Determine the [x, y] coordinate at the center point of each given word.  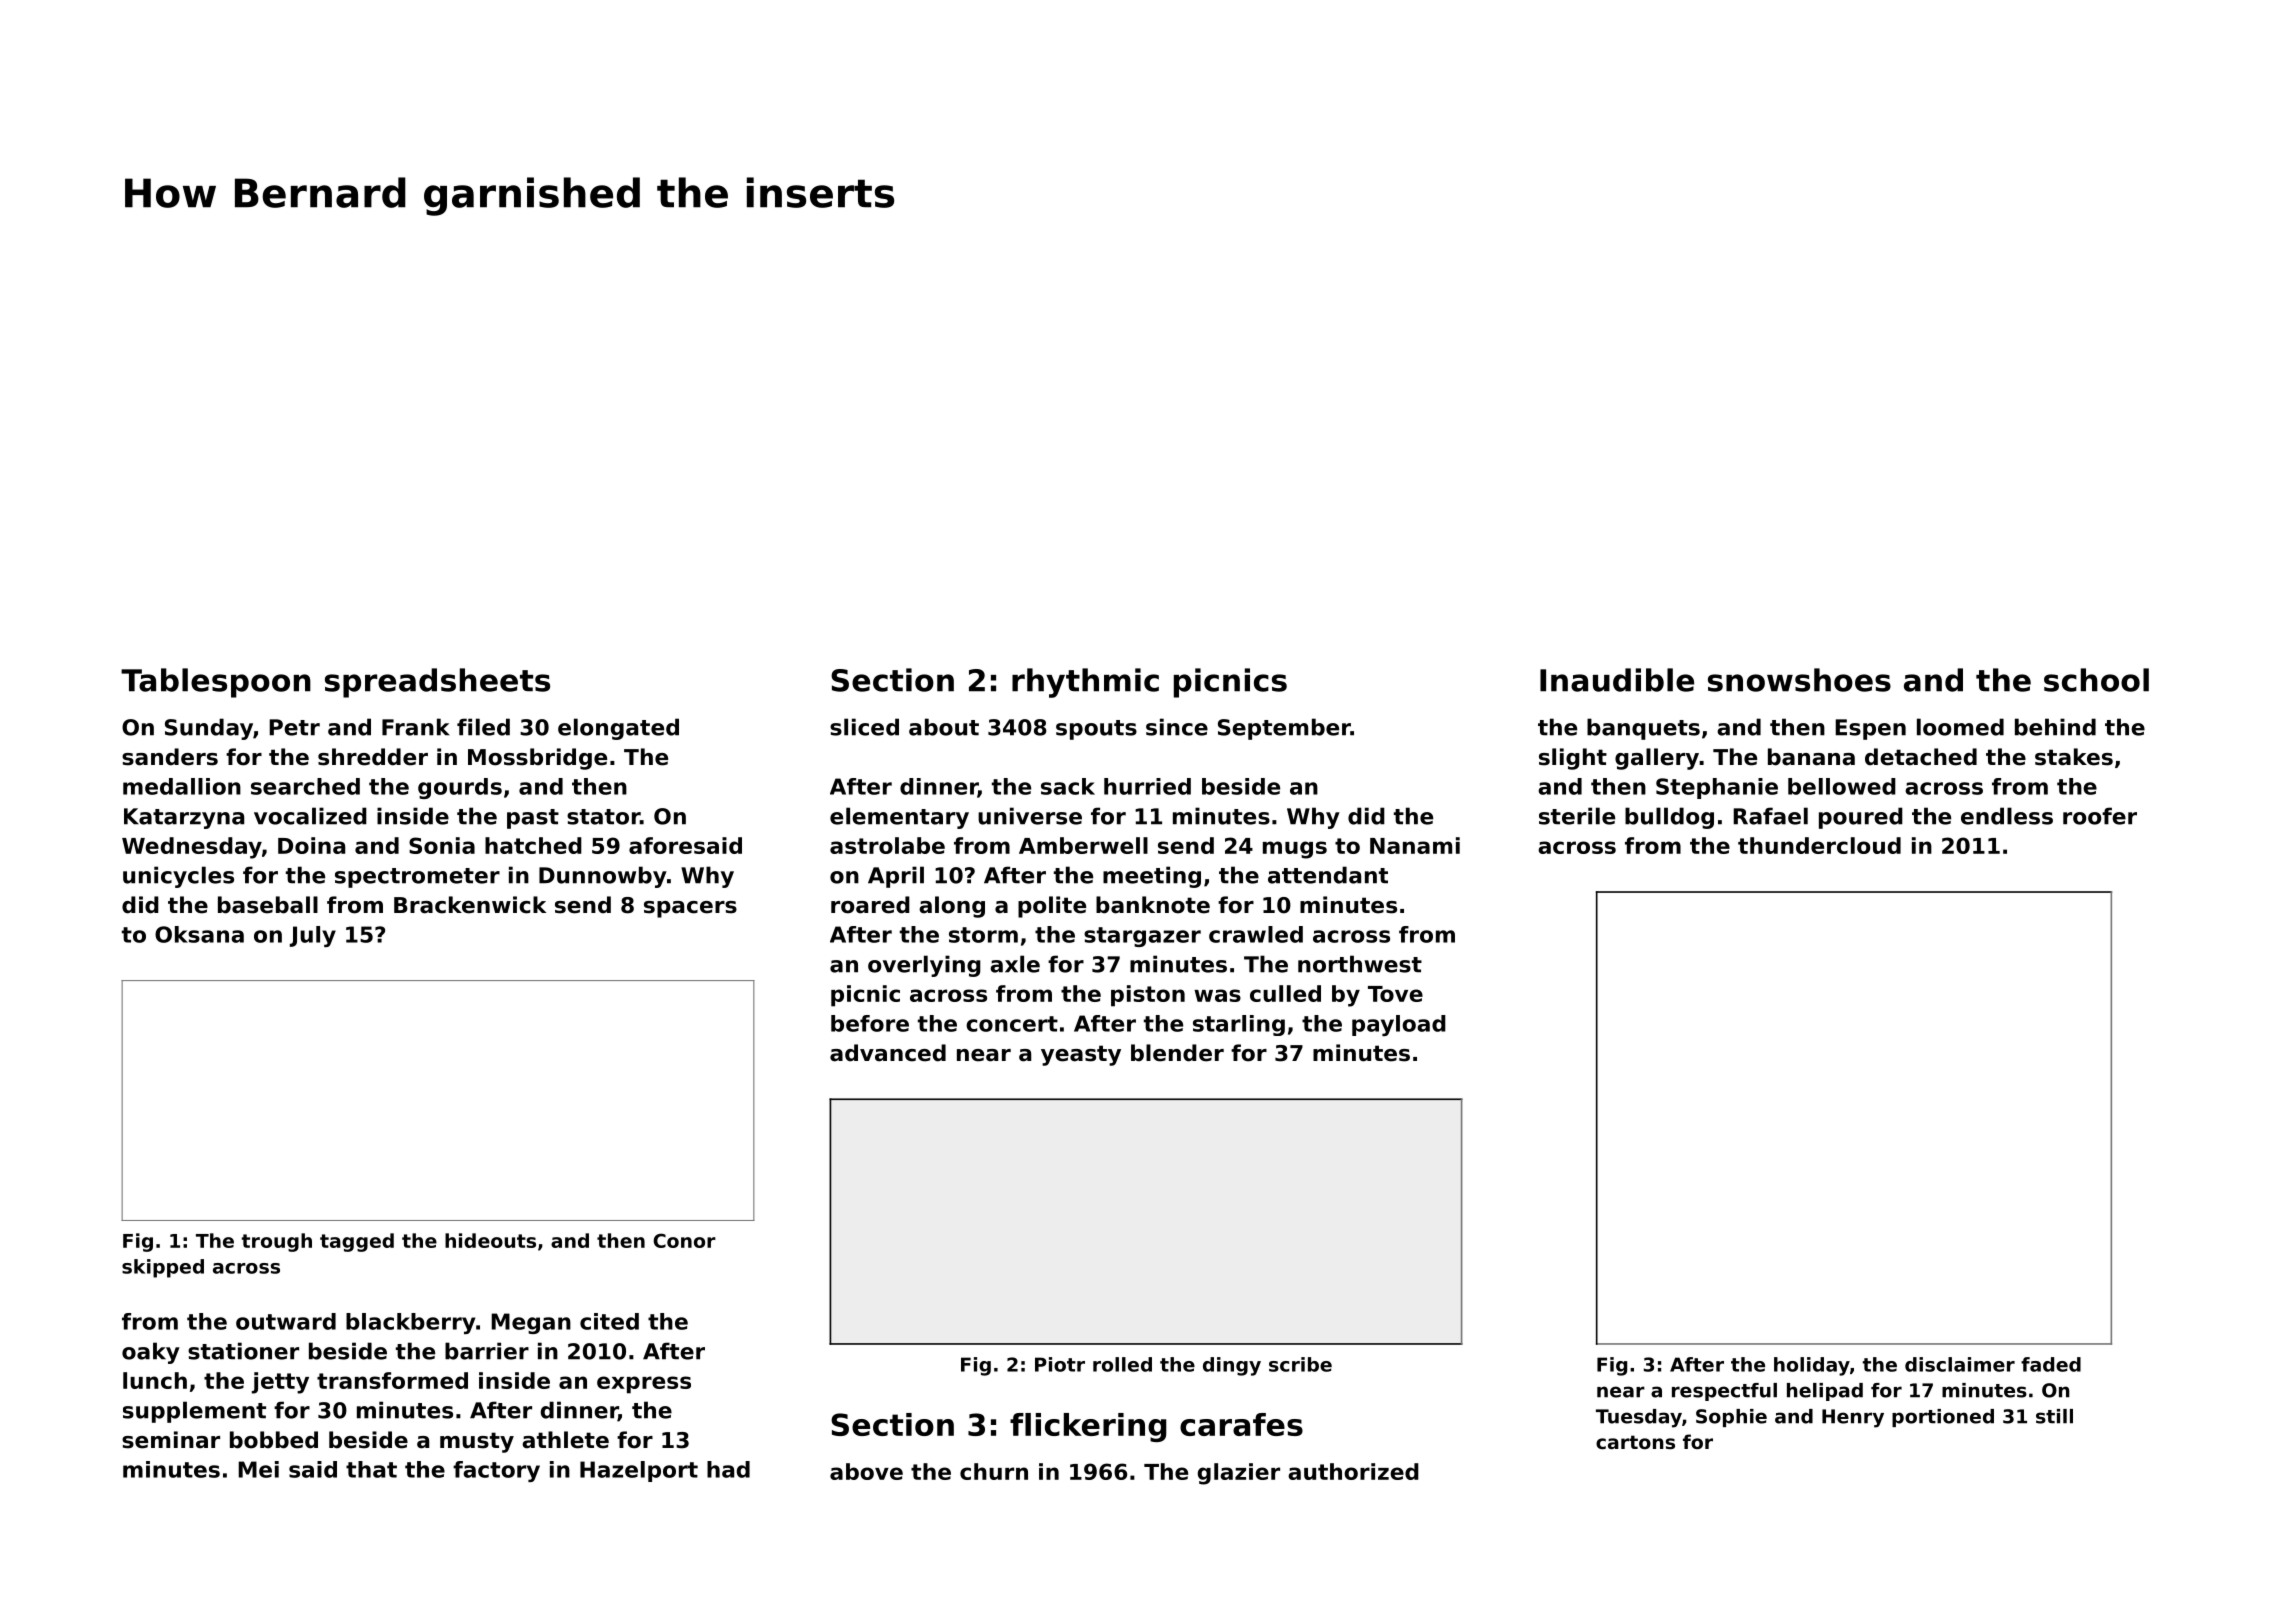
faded [2051, 1364]
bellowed [1842, 786]
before [870, 1023]
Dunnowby [603, 877]
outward [286, 1321]
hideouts [490, 1240]
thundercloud [1819, 845]
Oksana [199, 934]
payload [1399, 1025]
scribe [1300, 1364]
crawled [1256, 934]
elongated [618, 729]
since [1177, 727]
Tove [1395, 994]
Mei [258, 1469]
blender [1177, 1053]
